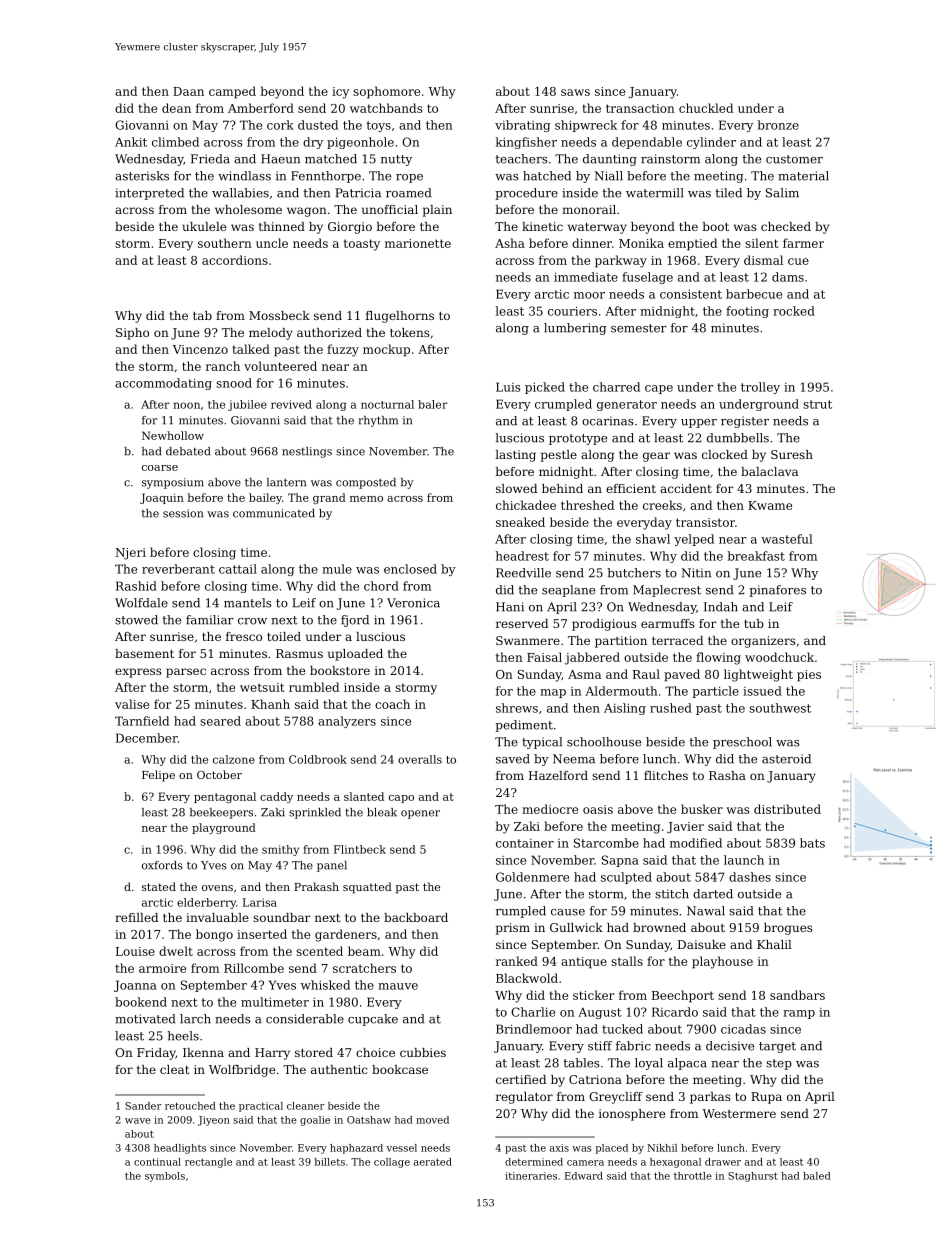 The image size is (952, 1233). What do you see at coordinates (340, 93) in the document?
I see `icy` at bounding box center [340, 93].
